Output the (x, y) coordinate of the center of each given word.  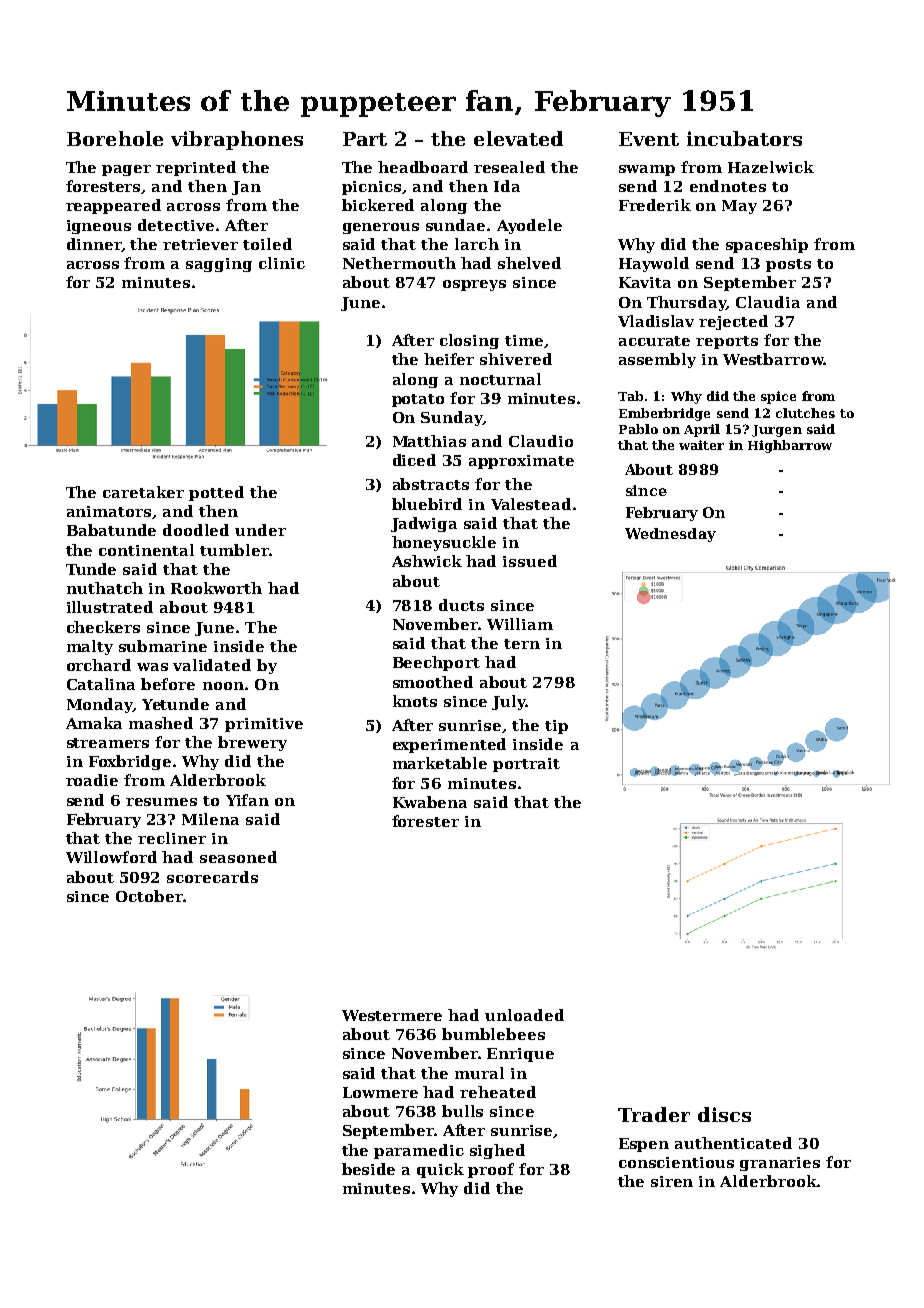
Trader (654, 1114)
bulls (462, 1111)
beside (368, 1169)
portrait (526, 765)
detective (176, 225)
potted (216, 493)
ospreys (474, 285)
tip (556, 727)
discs (724, 1114)
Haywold (654, 264)
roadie (92, 780)
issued (530, 561)
